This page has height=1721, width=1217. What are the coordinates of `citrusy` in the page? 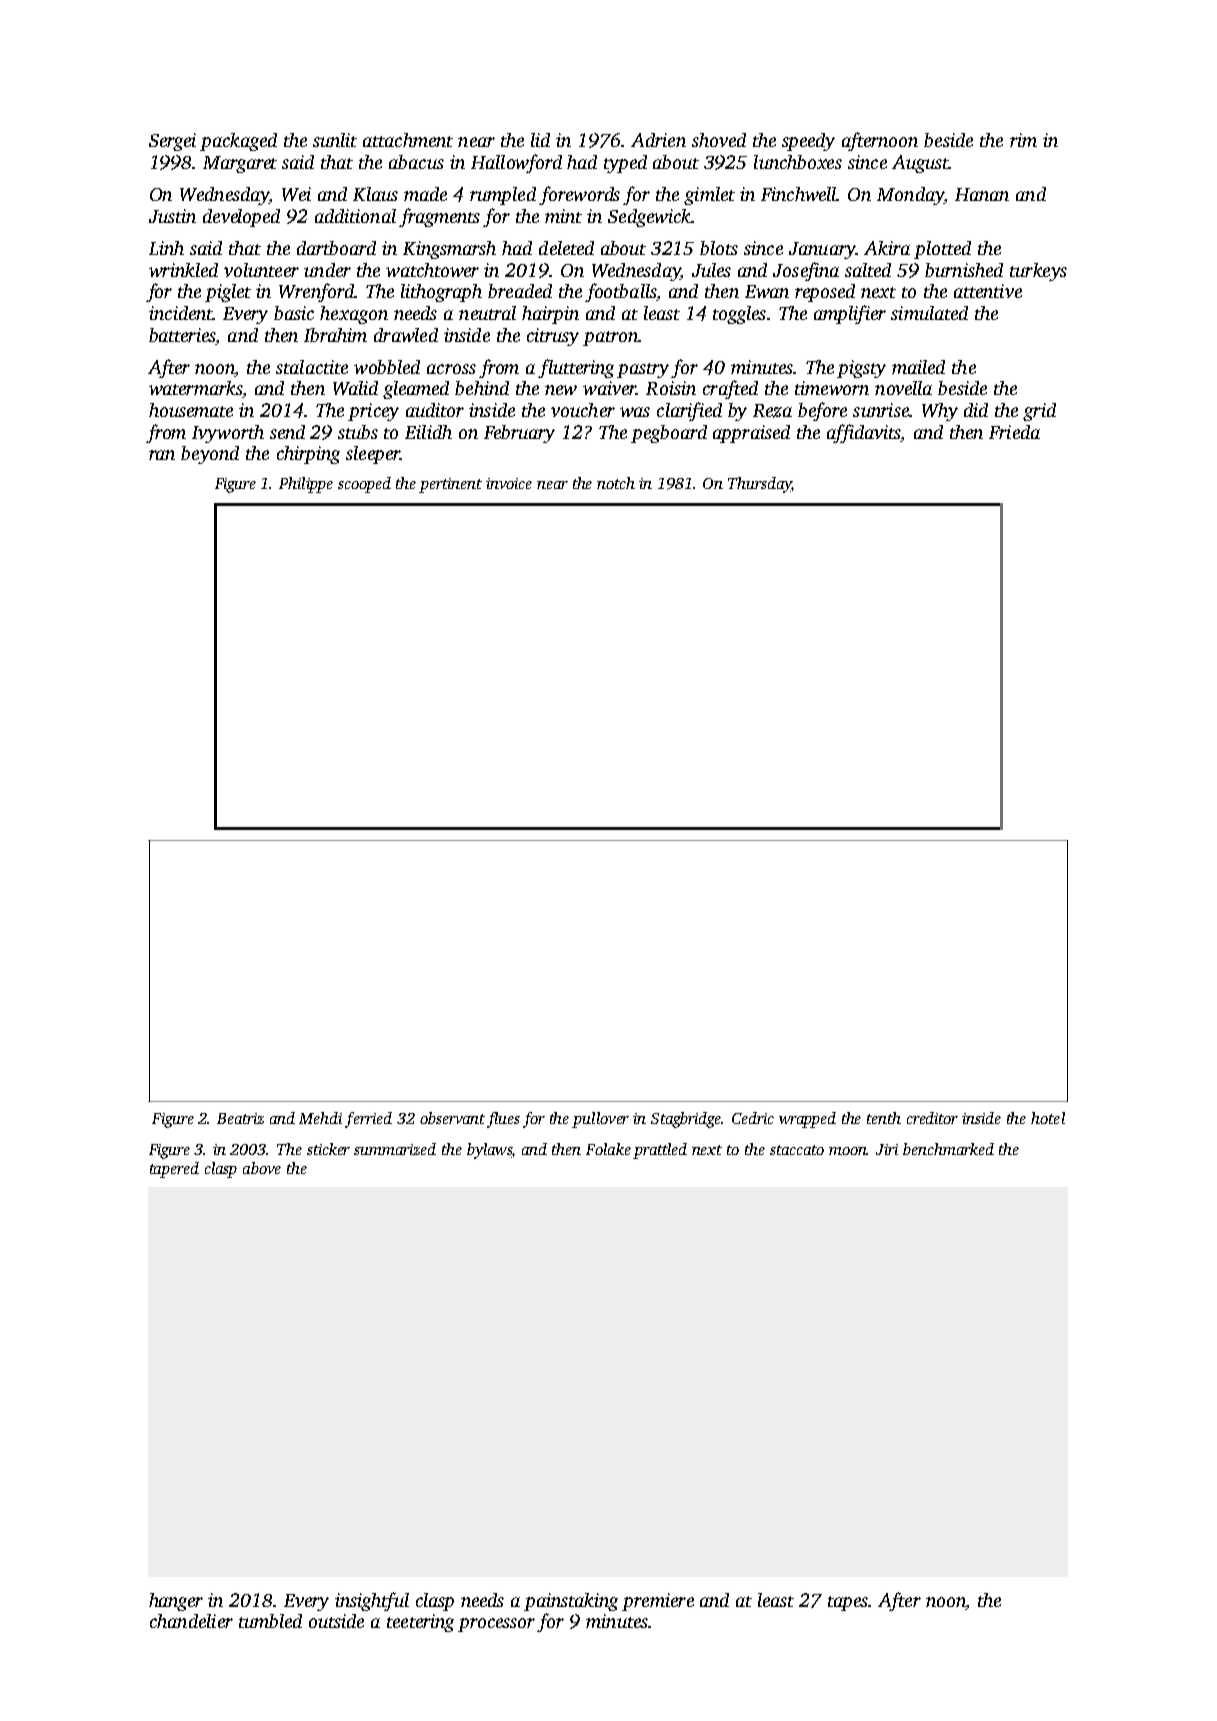 It's located at (553, 337).
